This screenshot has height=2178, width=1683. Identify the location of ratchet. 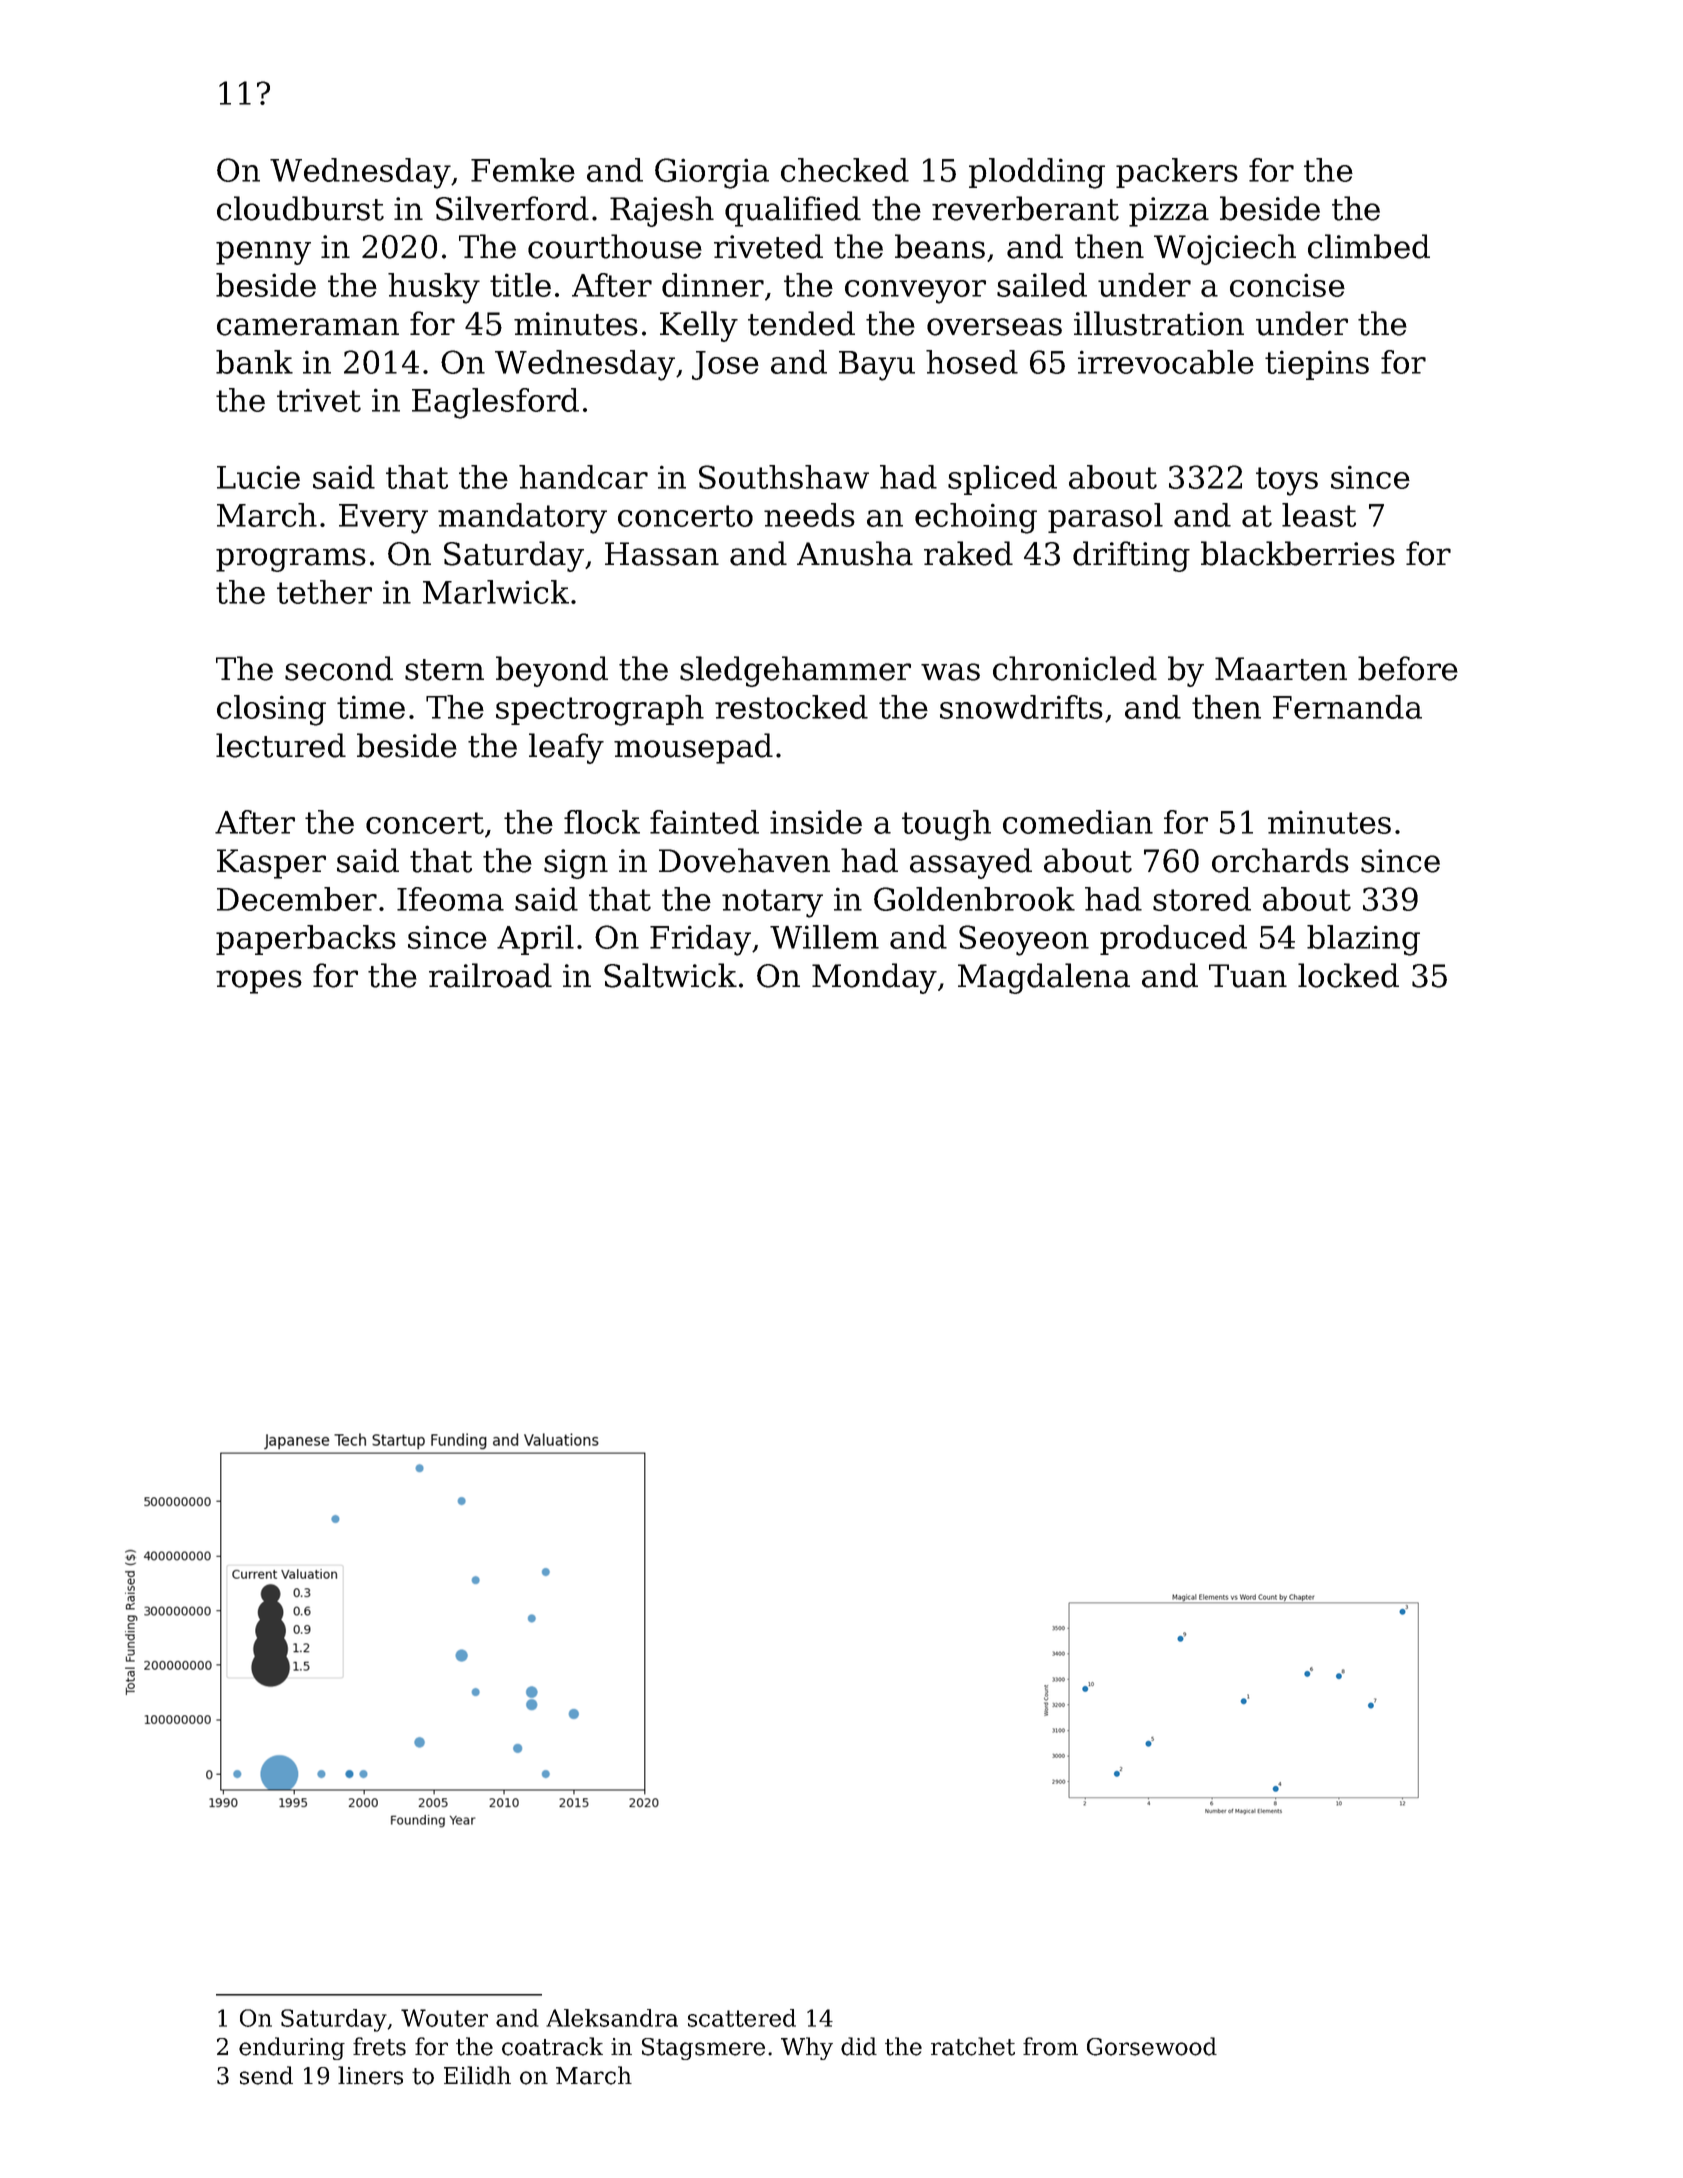
(973, 2046).
